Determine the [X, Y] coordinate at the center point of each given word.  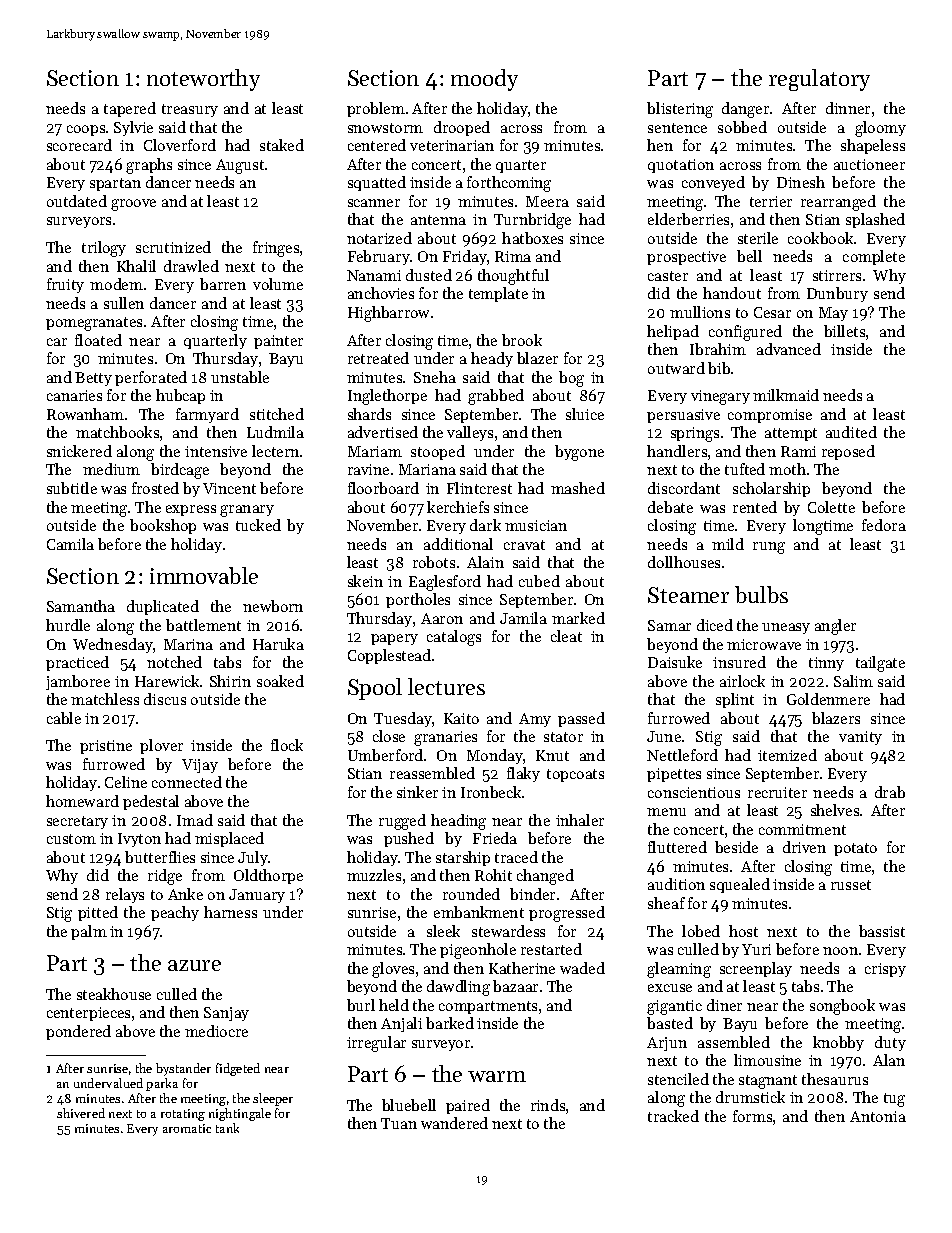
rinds [548, 1105]
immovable [204, 575]
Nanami [374, 275]
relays [125, 895]
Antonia [878, 1116]
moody [484, 80]
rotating [183, 1115]
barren [223, 284]
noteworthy [203, 80]
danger [745, 110]
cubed [539, 581]
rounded [471, 894]
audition [676, 884]
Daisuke [675, 662]
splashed [875, 220]
